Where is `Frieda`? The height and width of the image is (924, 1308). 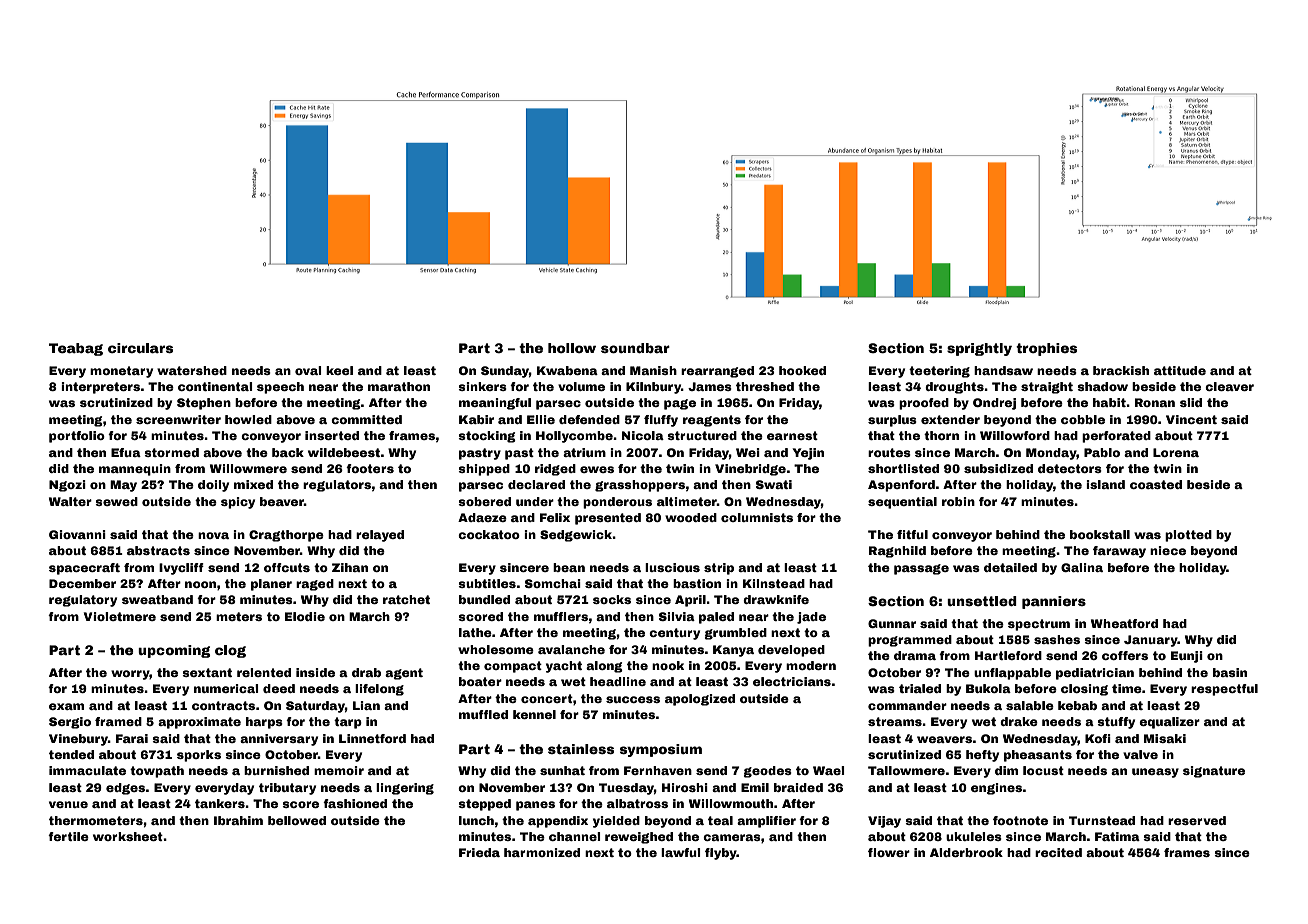 Frieda is located at coordinates (479, 852).
